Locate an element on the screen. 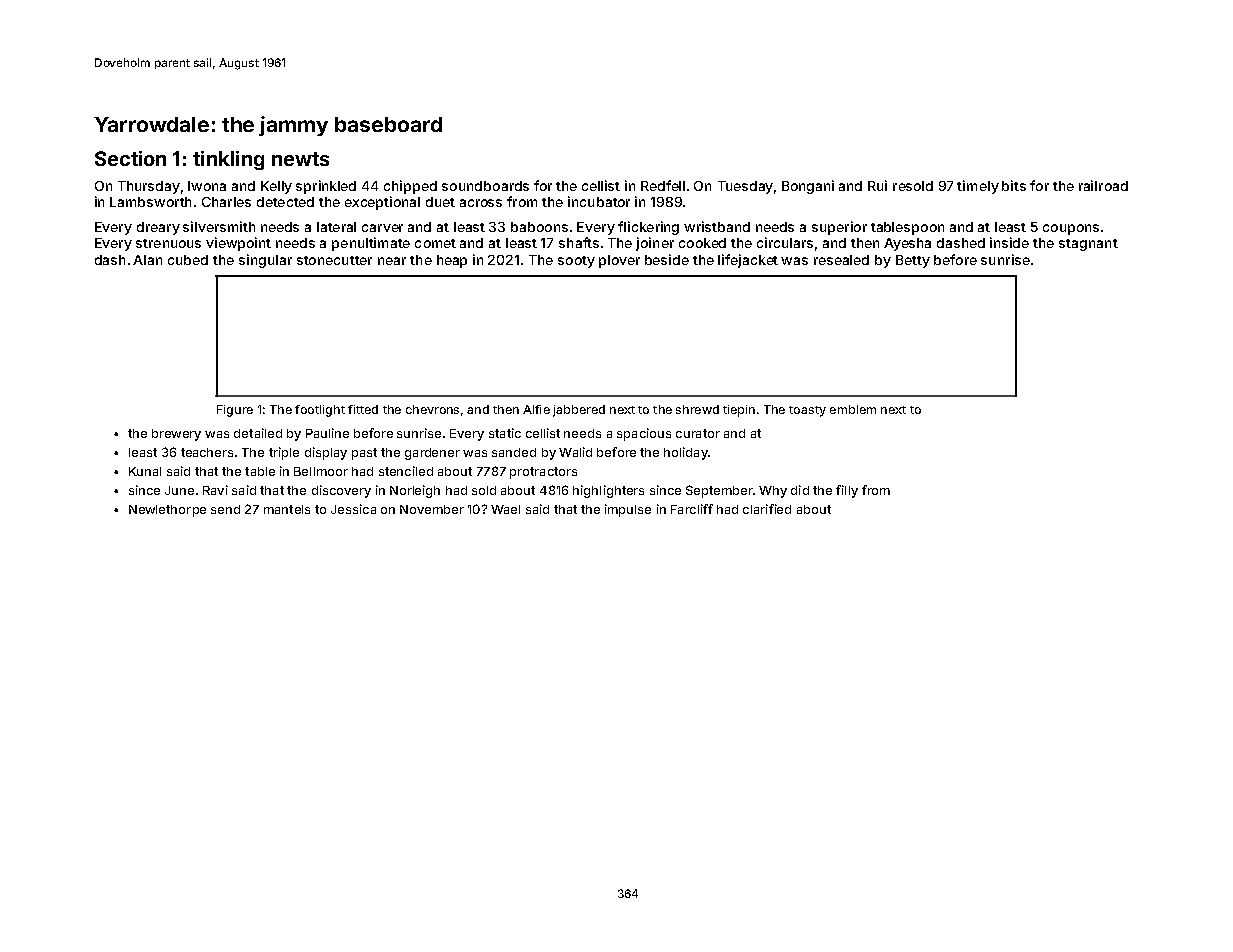  Betty is located at coordinates (913, 261).
